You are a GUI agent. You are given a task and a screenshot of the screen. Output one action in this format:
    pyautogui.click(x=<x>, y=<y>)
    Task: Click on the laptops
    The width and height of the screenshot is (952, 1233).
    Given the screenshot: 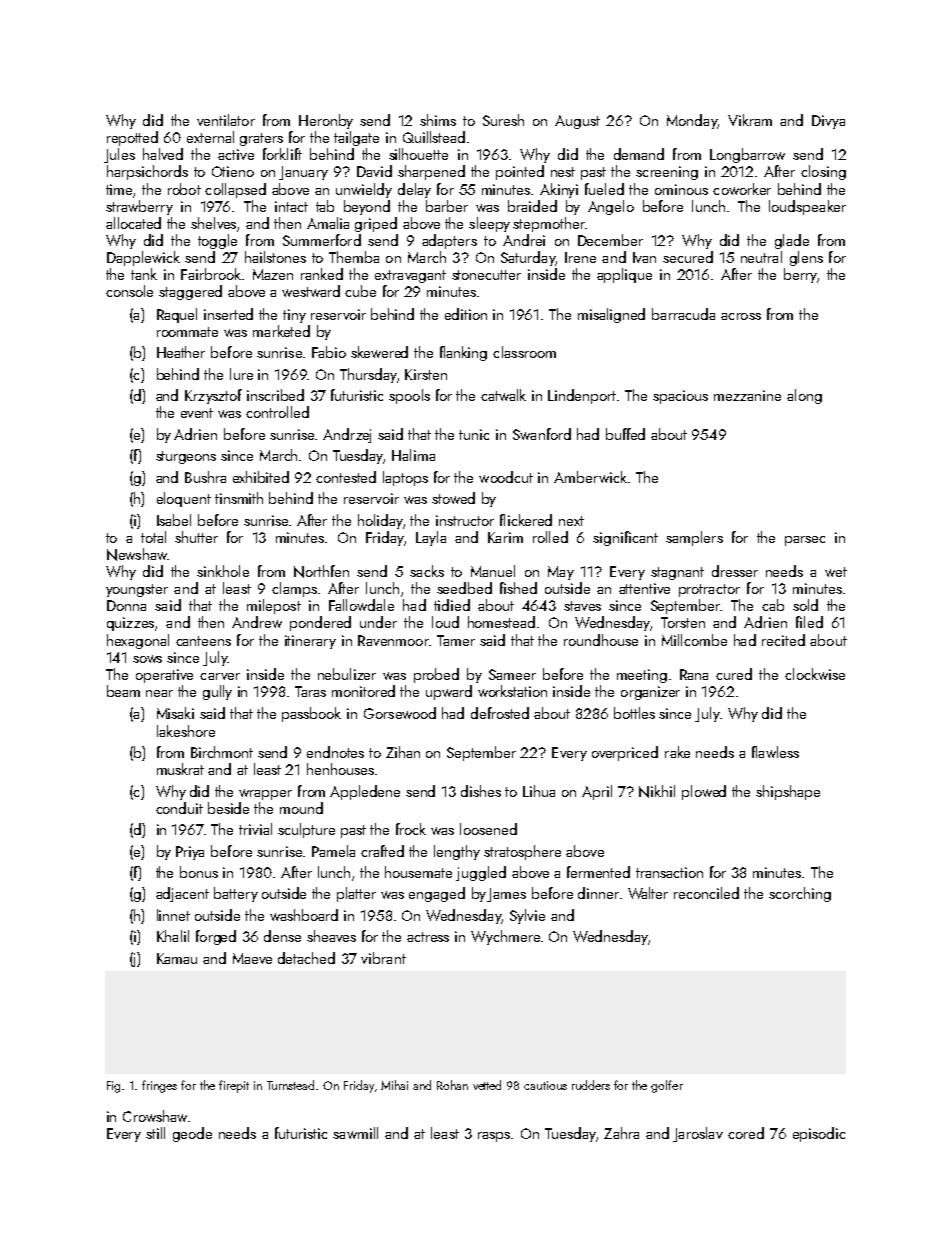 What is the action you would take?
    pyautogui.click(x=405, y=478)
